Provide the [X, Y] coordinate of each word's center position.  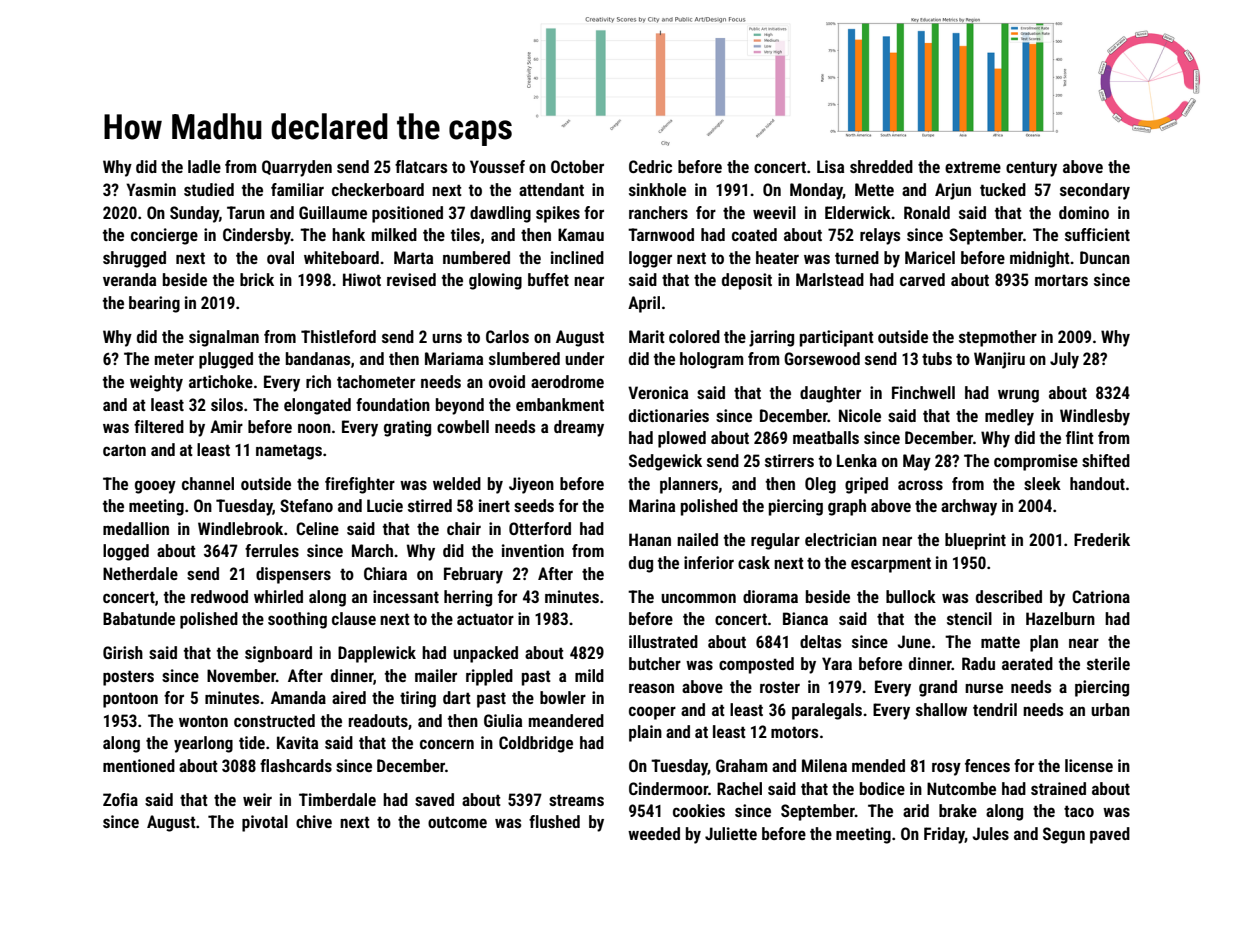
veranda [129, 279]
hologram [711, 360]
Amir [226, 426]
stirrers [789, 460]
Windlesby [1095, 417]
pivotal [265, 823]
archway [969, 507]
